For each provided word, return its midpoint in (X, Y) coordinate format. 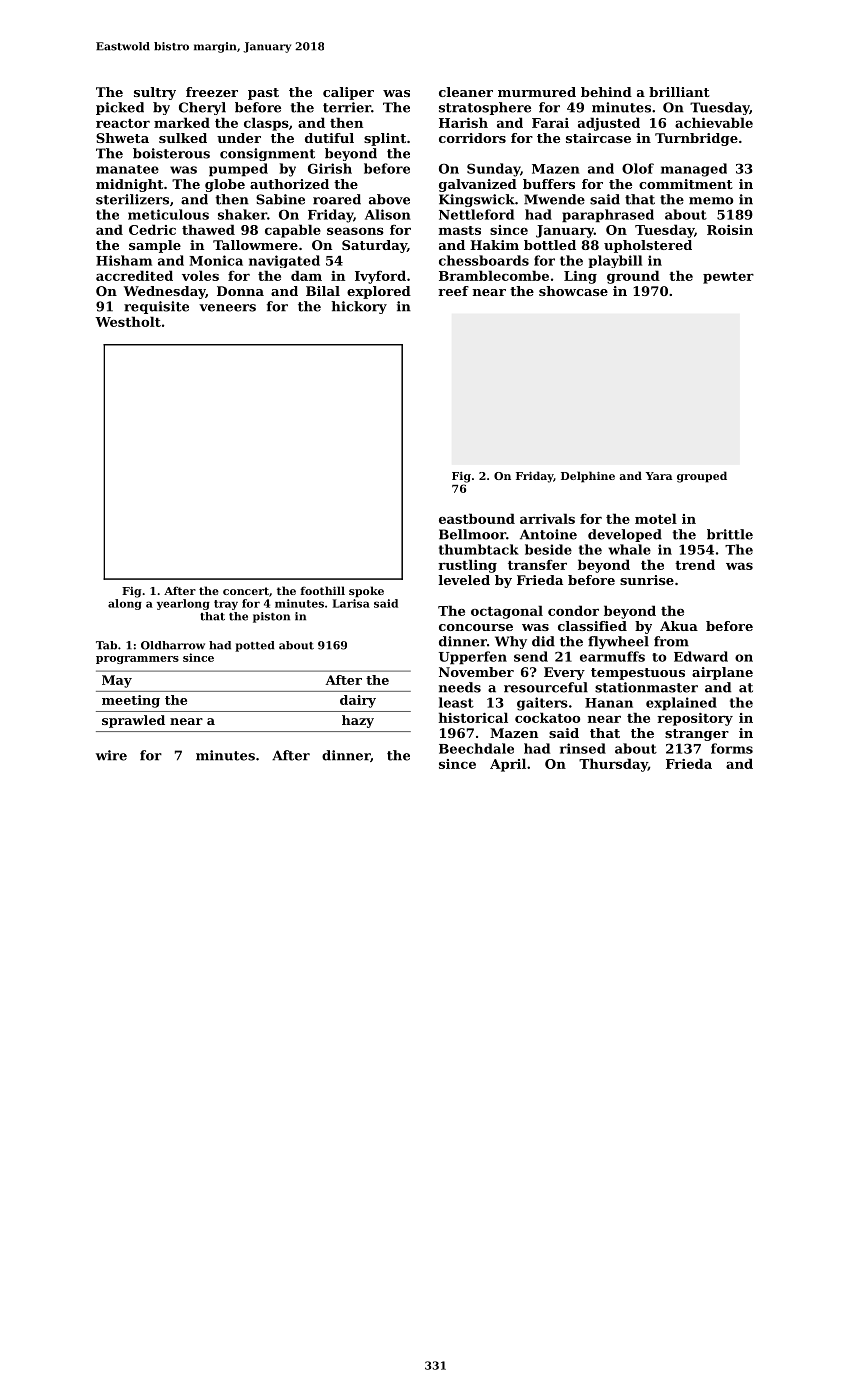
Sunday (493, 170)
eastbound (477, 518)
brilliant (679, 92)
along (125, 604)
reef (453, 291)
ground (633, 277)
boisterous (171, 153)
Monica (216, 260)
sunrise (647, 580)
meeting (131, 701)
